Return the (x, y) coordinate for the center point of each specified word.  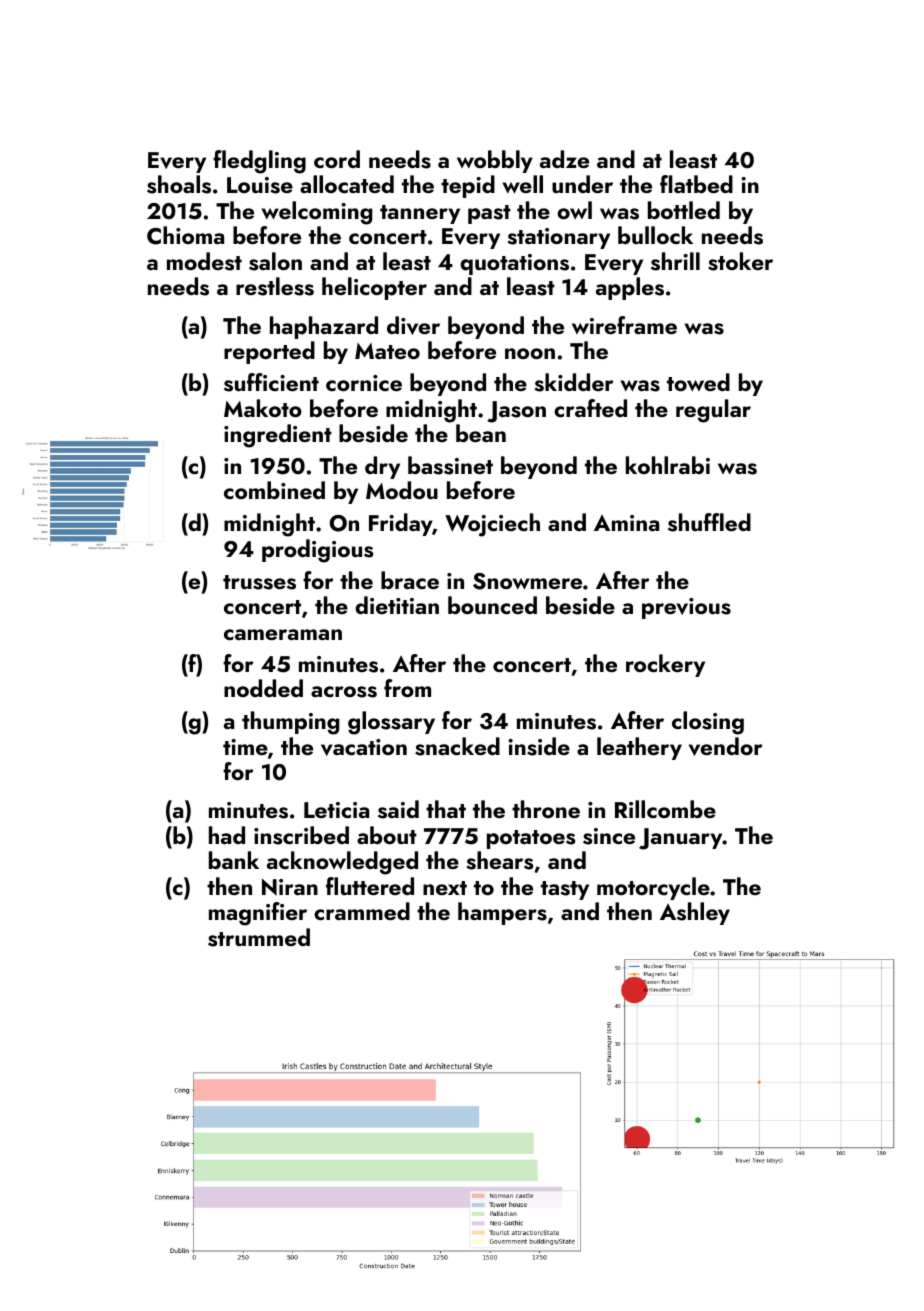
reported (269, 352)
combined (274, 490)
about (387, 835)
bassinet (450, 465)
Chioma (185, 235)
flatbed (696, 184)
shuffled (709, 522)
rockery (665, 665)
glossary (391, 723)
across (344, 692)
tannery (420, 214)
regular (713, 411)
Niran (290, 887)
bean (481, 433)
